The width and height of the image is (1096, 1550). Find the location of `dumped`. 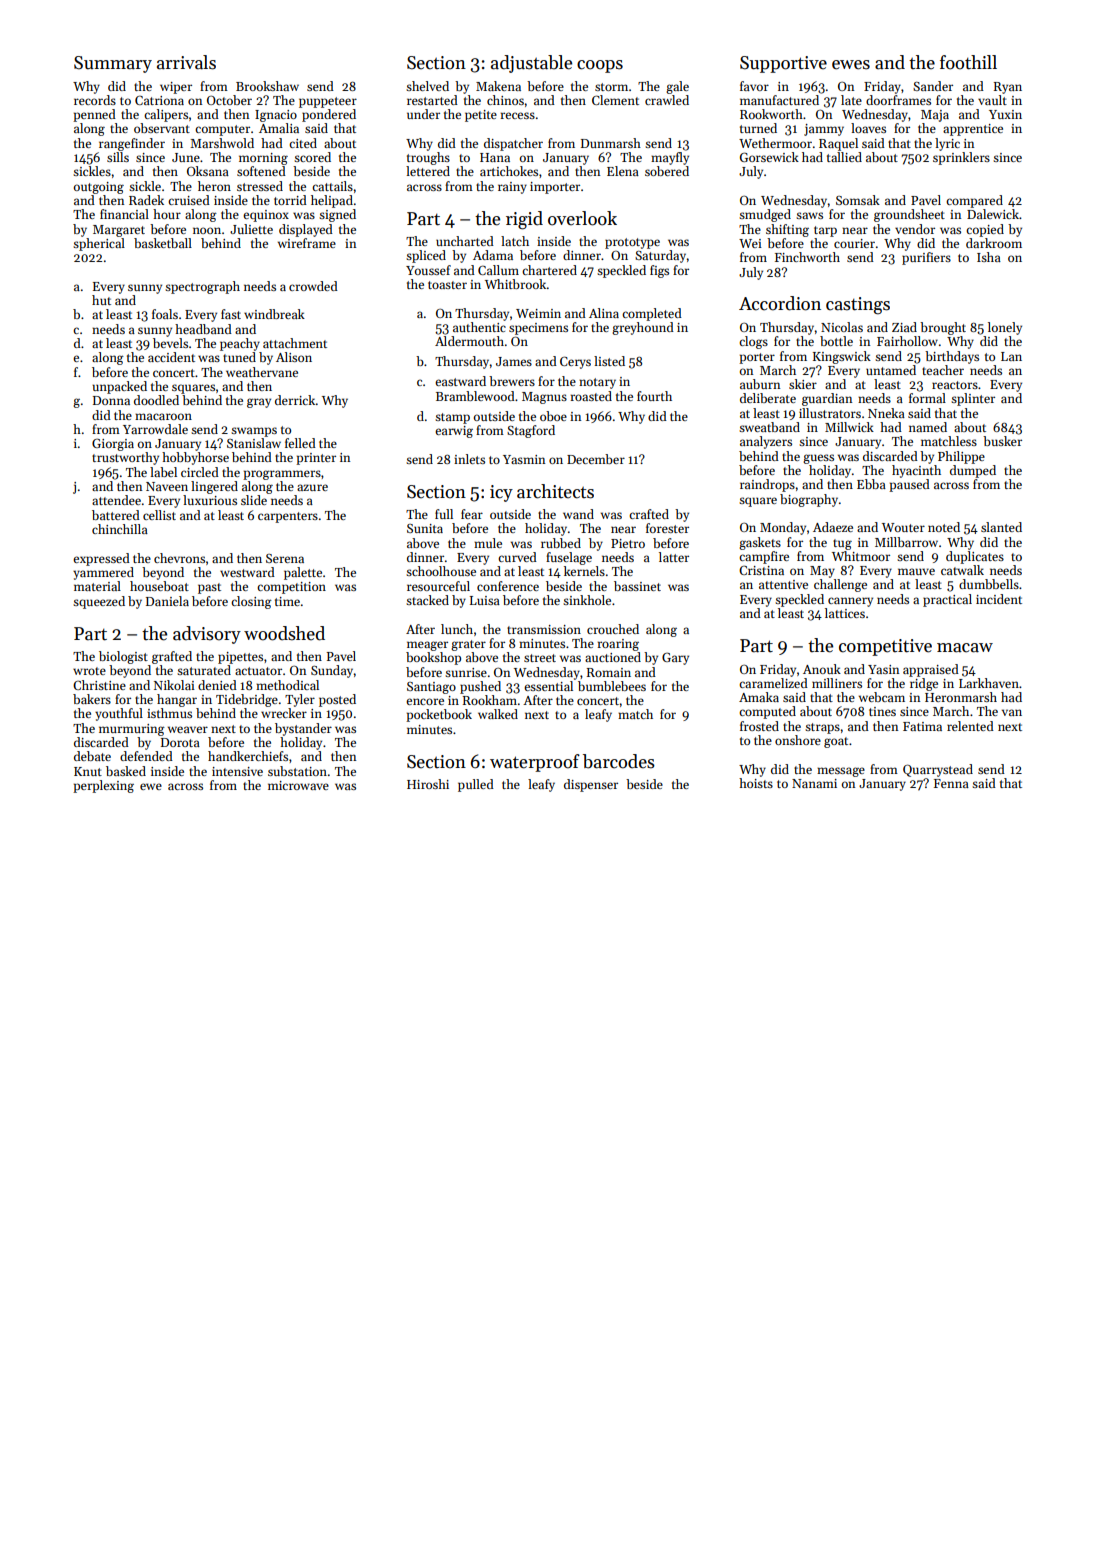

dumped is located at coordinates (973, 471).
